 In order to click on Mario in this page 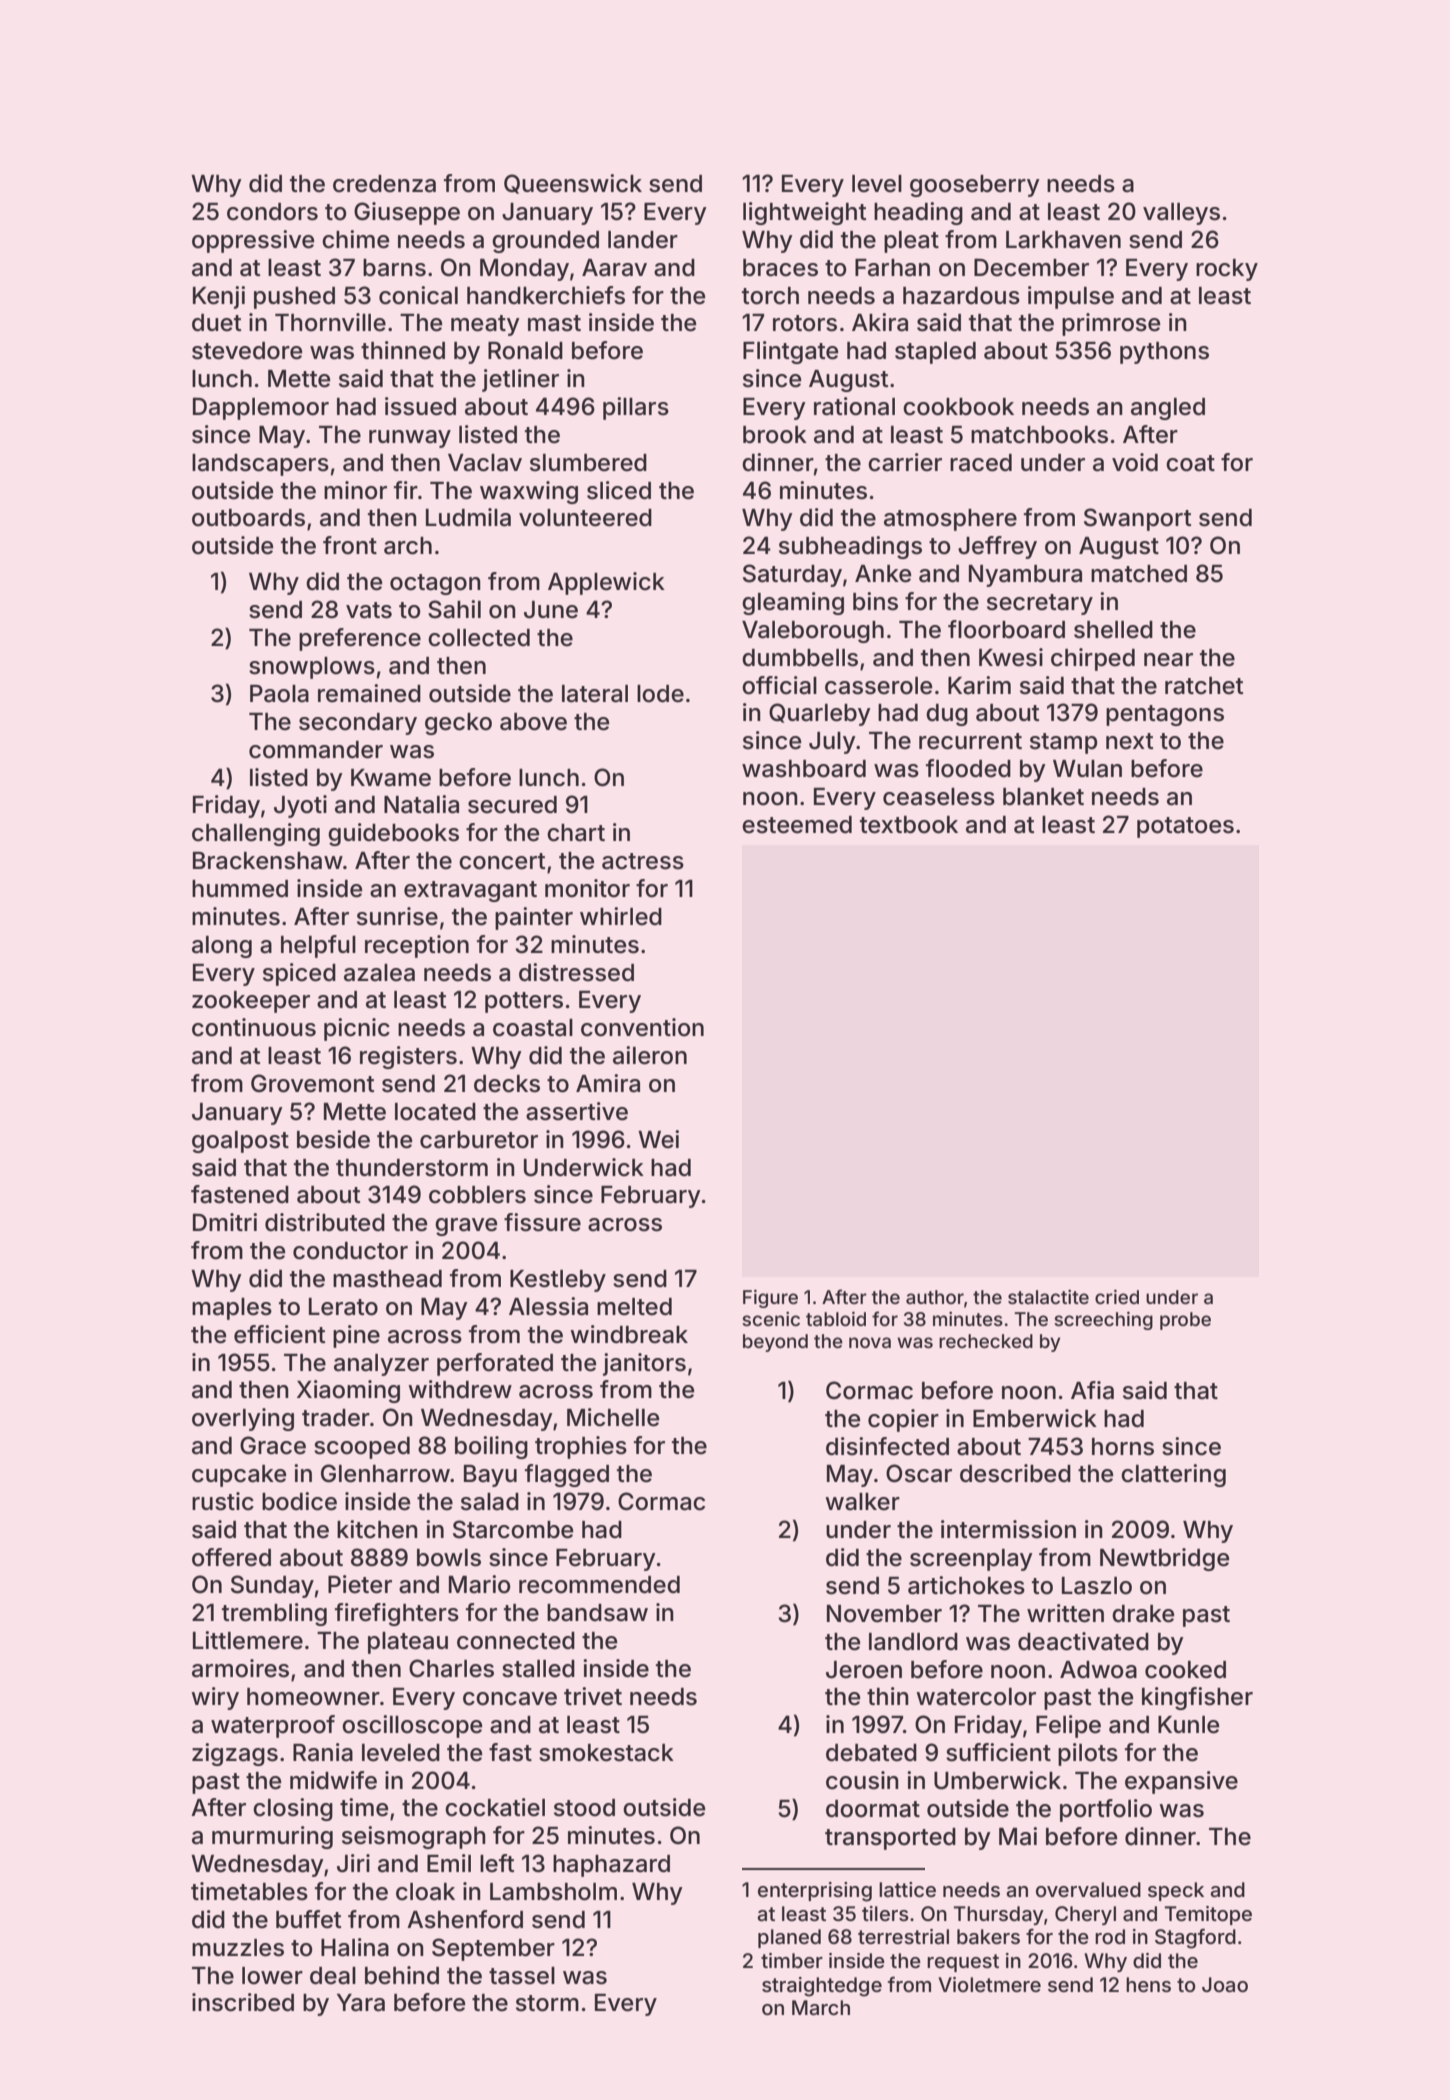, I will do `click(479, 1584)`.
